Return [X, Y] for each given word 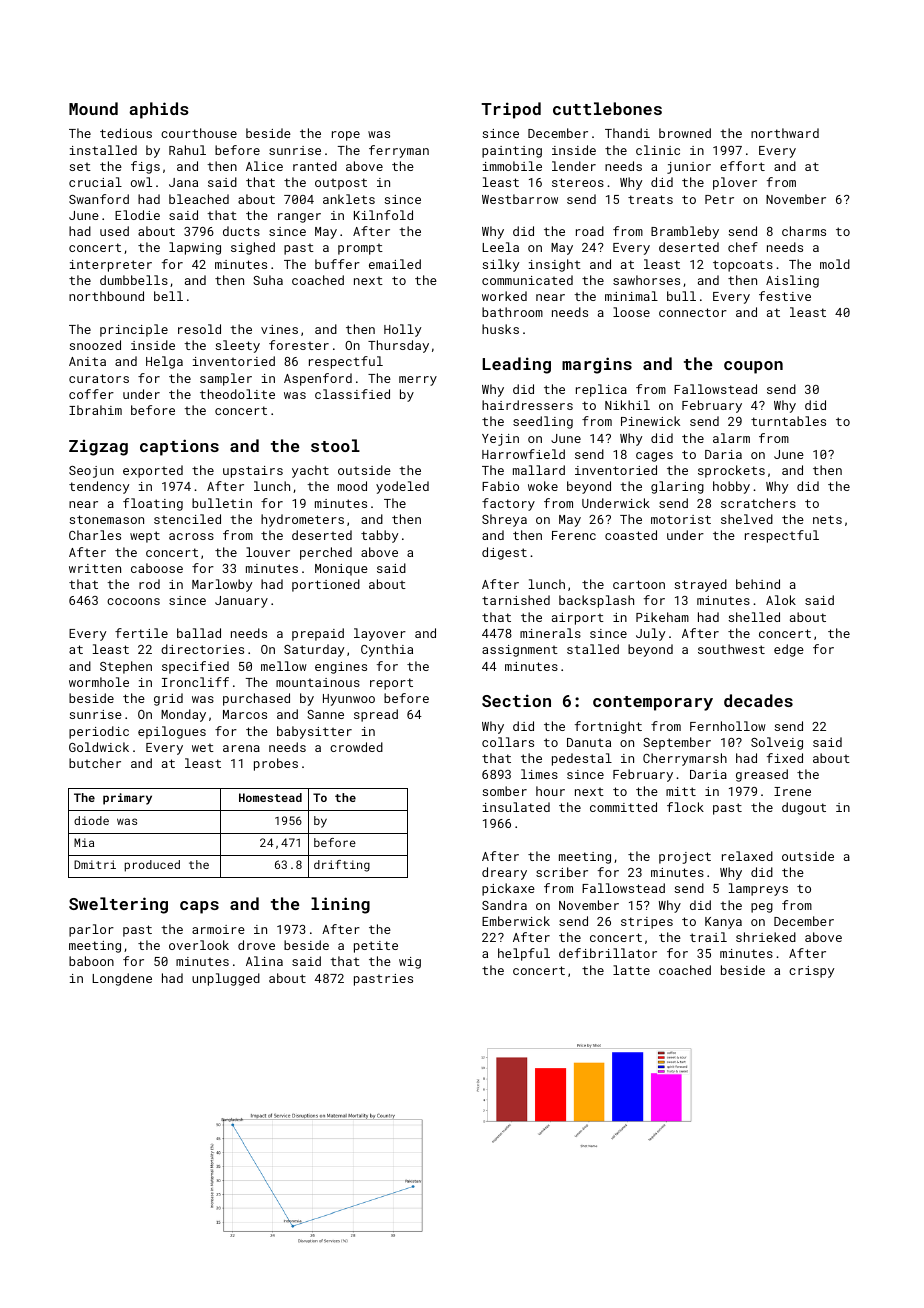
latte [631, 970]
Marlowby [222, 585]
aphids [159, 110]
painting [512, 152]
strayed [700, 585]
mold [835, 264]
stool [335, 445]
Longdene [122, 979]
